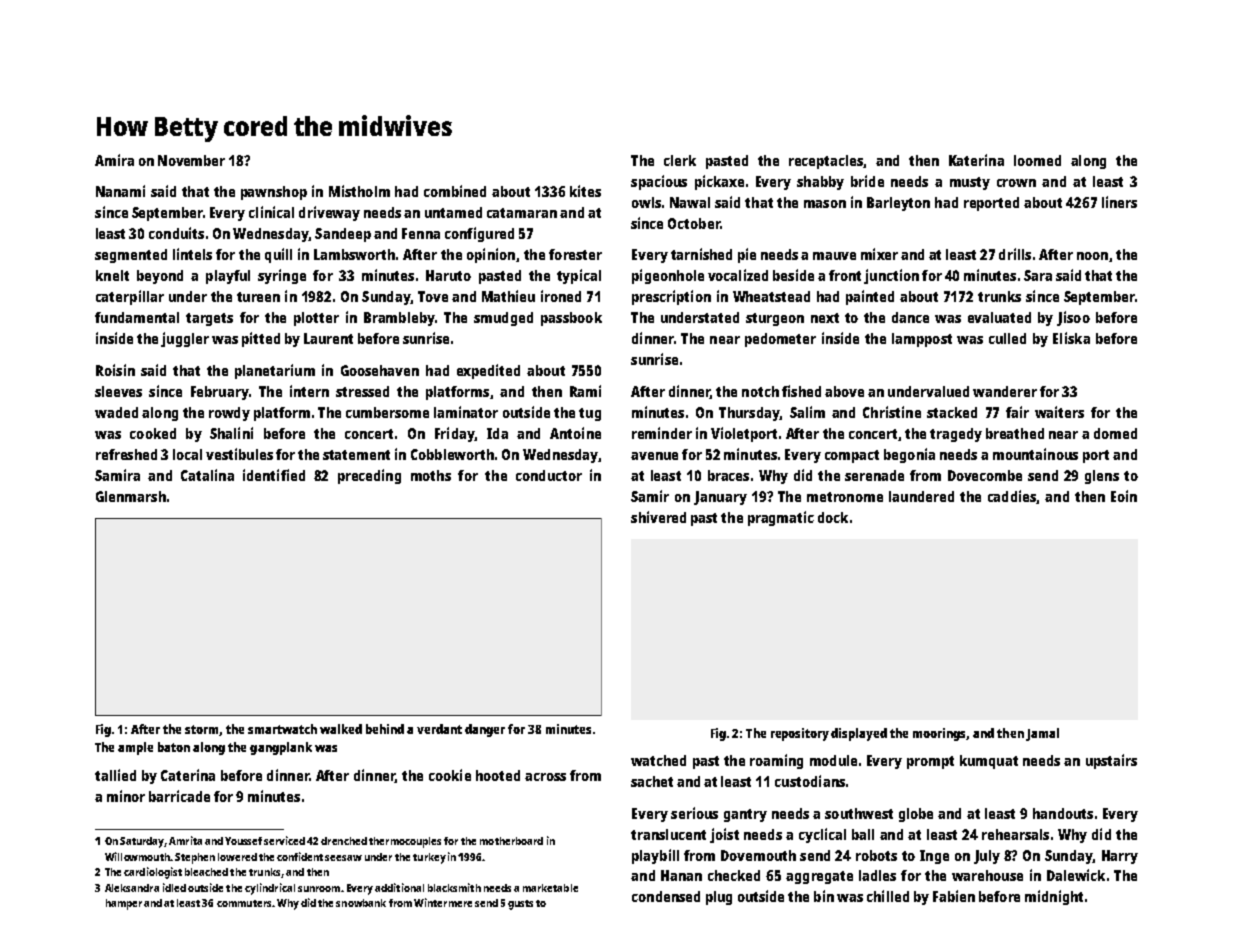  Describe the element at coordinates (922, 340) in the screenshot. I see `lamppost` at that location.
